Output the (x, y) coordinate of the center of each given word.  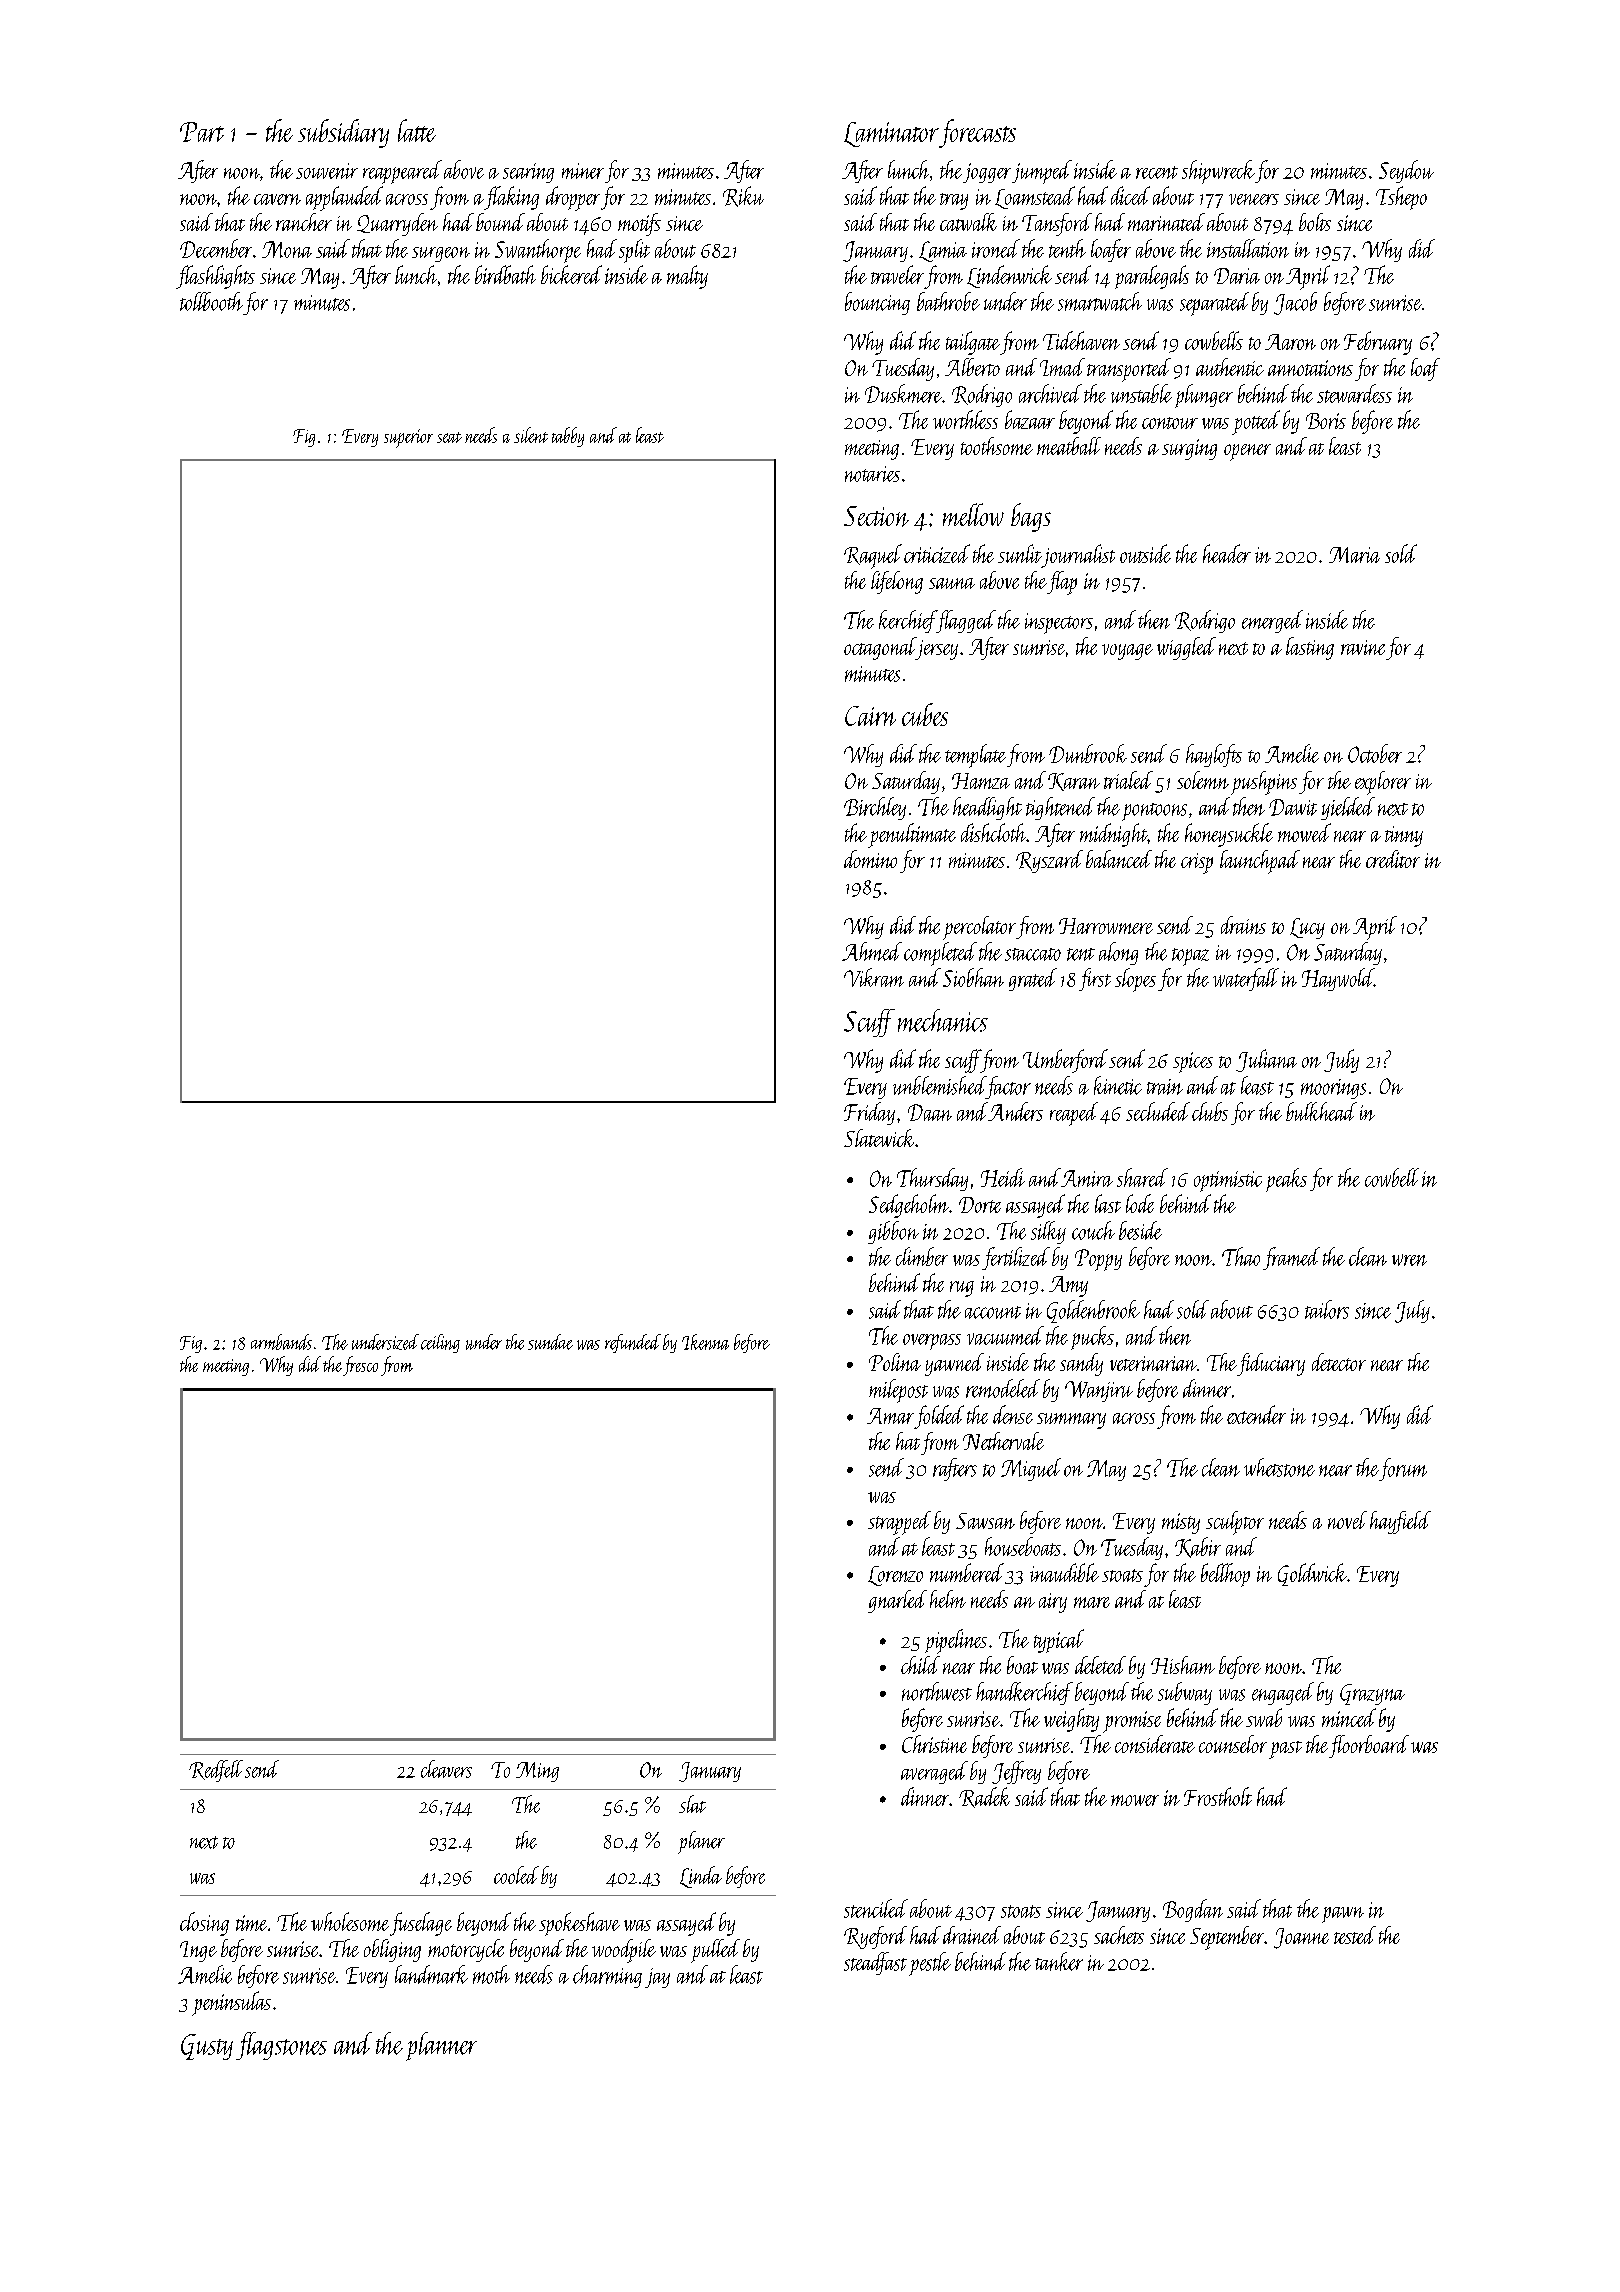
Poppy (1098, 1260)
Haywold (1338, 979)
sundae (550, 1342)
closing (204, 1924)
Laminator (891, 134)
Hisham (1183, 1665)
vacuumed (1005, 1335)
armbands (281, 1342)
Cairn (870, 716)
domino (870, 859)
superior (408, 438)
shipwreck (1218, 172)
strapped (899, 1523)
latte (417, 130)
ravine (1363, 647)
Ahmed (872, 951)
